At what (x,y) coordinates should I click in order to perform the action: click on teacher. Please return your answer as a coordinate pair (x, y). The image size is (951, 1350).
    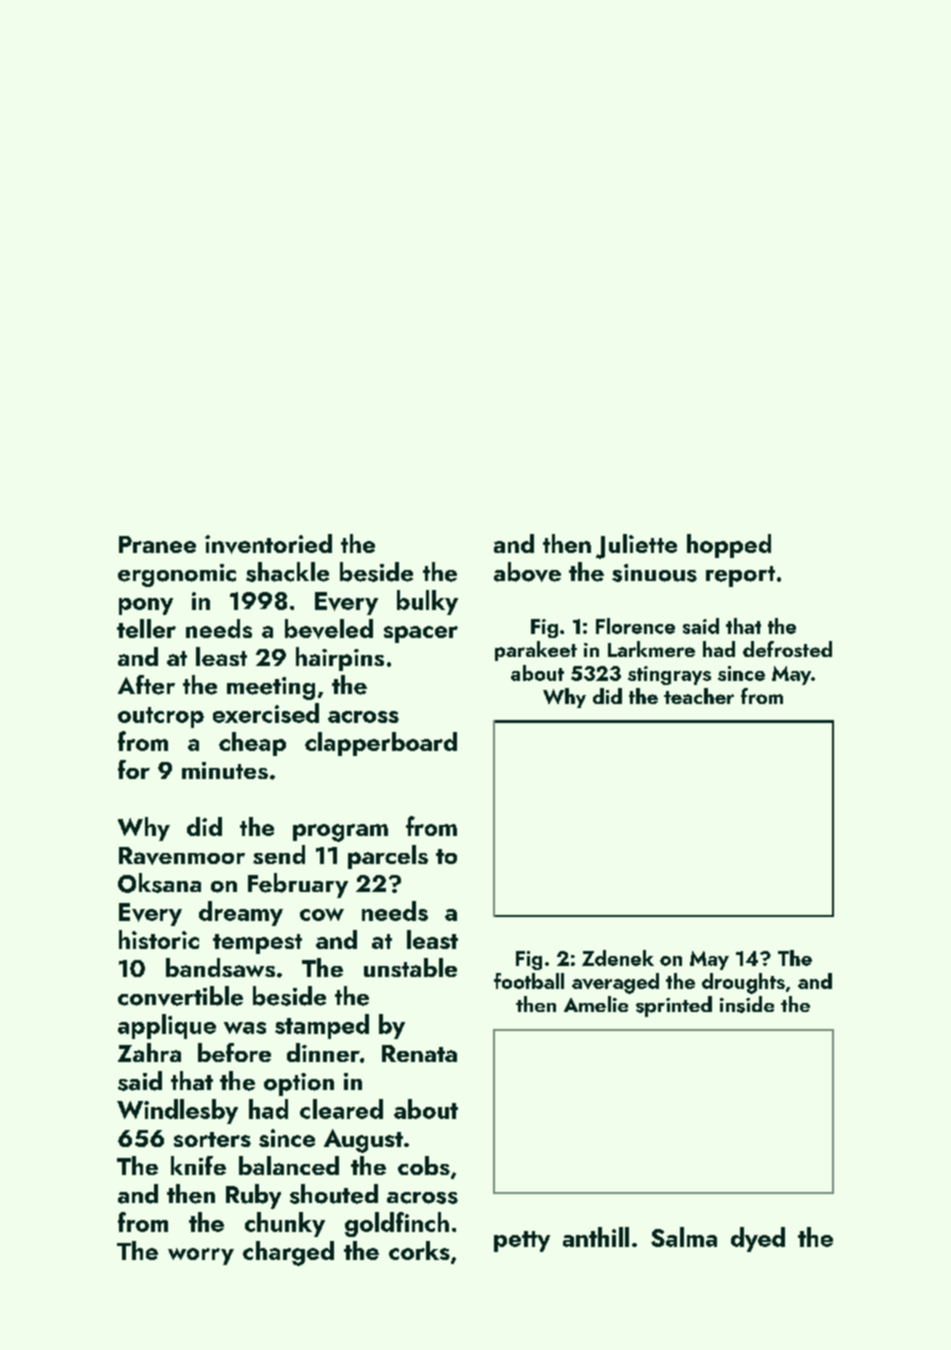
    Looking at the image, I should click on (699, 696).
